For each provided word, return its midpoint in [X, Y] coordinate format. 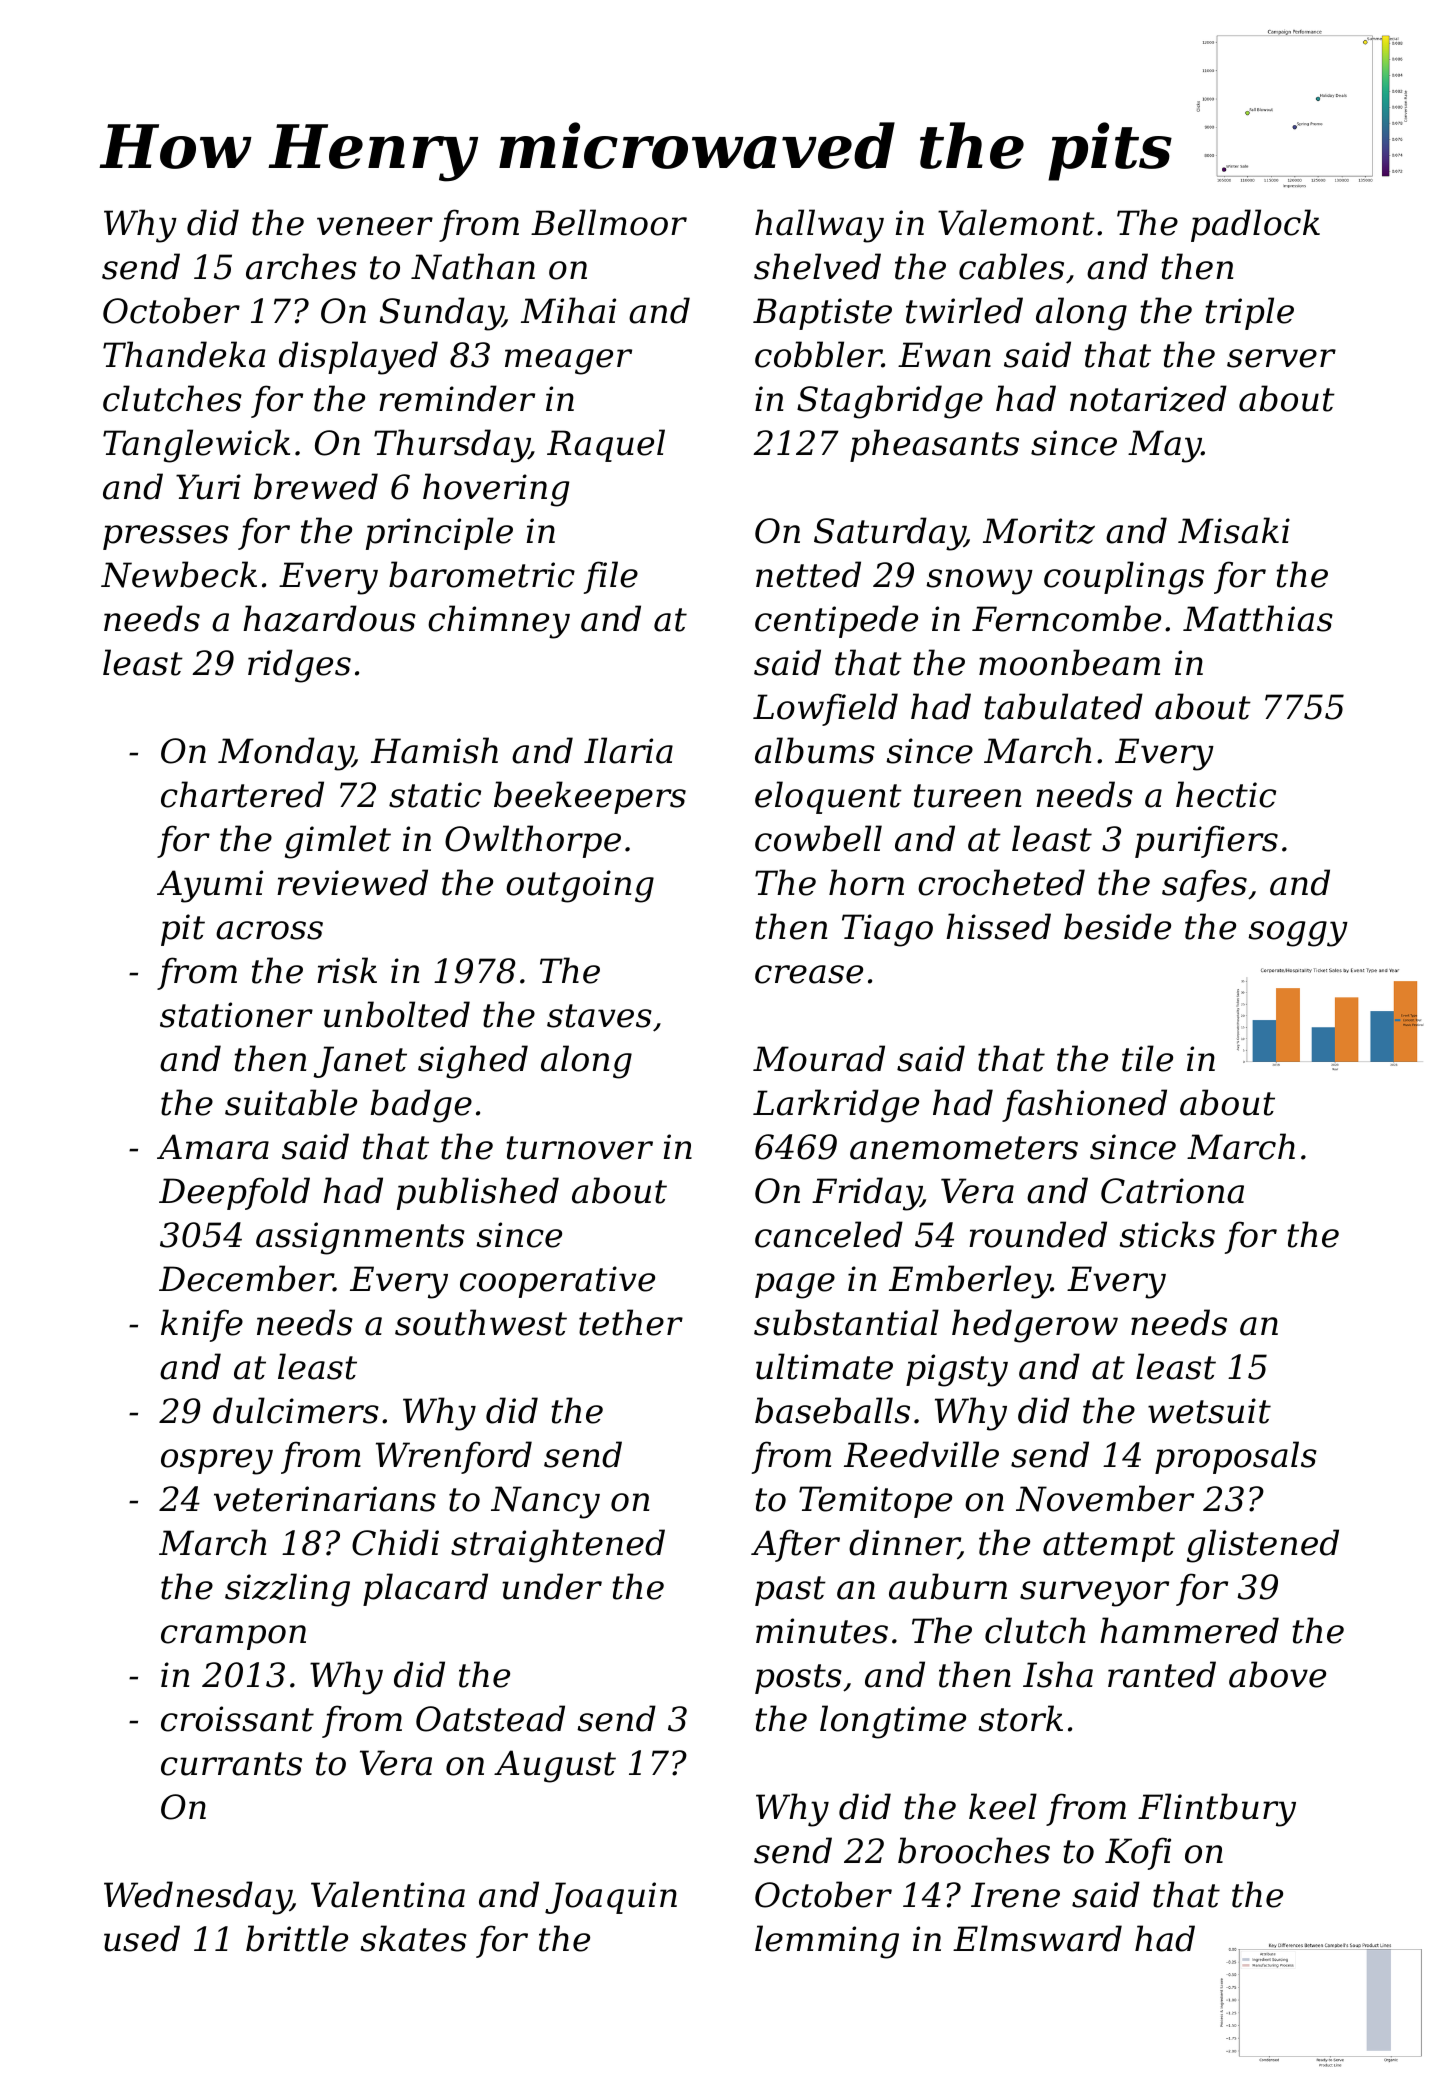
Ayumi [210, 886]
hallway [819, 226]
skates [413, 1938]
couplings [1124, 578]
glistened [1263, 1546]
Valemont [1016, 222]
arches [301, 266]
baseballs [832, 1410]
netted [808, 574]
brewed [316, 486]
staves [599, 1016]
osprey [217, 1462]
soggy [1298, 934]
